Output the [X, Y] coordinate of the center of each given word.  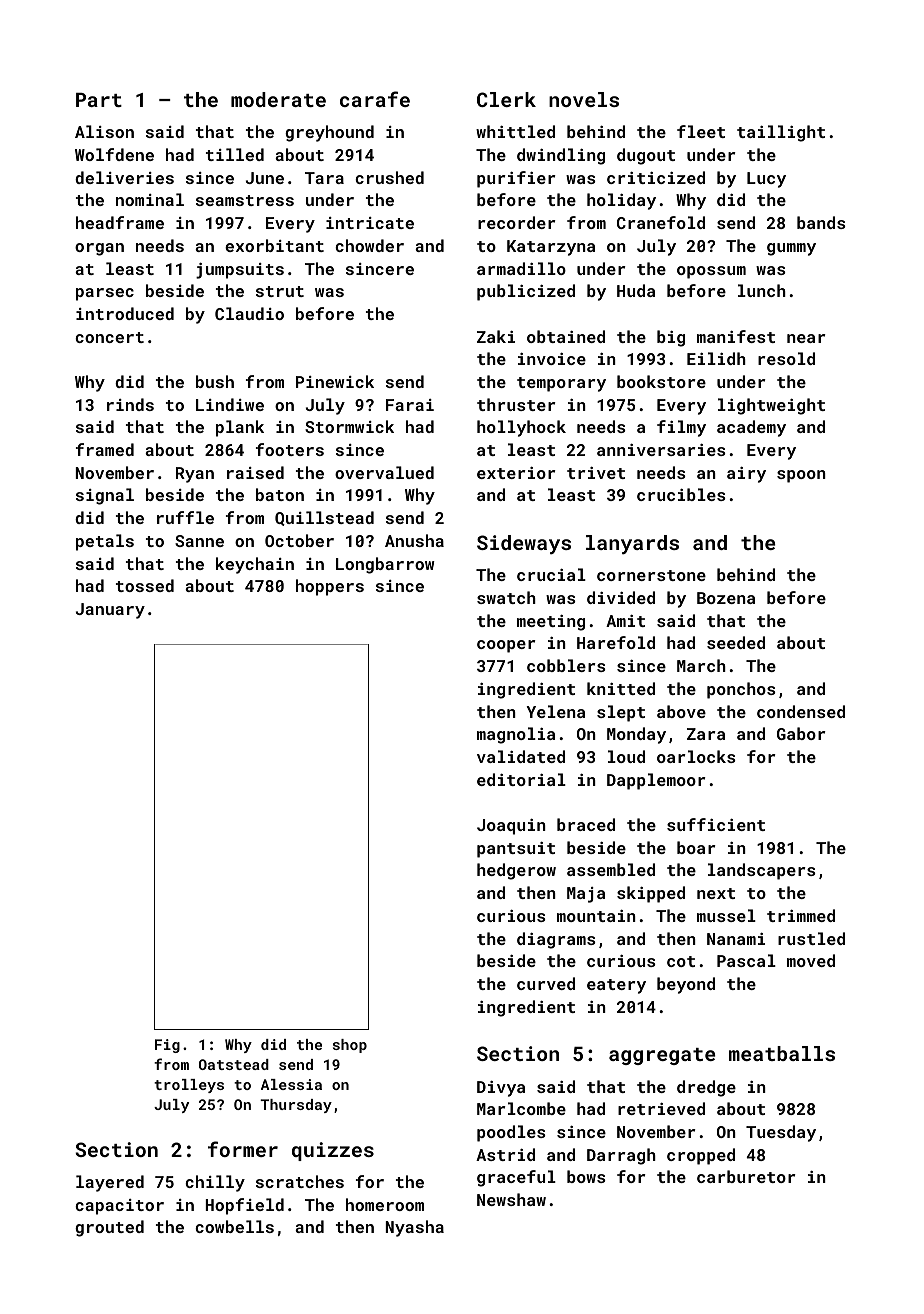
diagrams [556, 940]
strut [280, 291]
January [110, 611]
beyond [686, 985]
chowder [369, 245]
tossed [145, 585]
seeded [736, 642]
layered [110, 1183]
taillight [781, 133]
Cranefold [661, 222]
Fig [167, 1046]
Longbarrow [385, 565]
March [701, 665]
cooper [506, 646]
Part [99, 100]
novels [584, 99]
